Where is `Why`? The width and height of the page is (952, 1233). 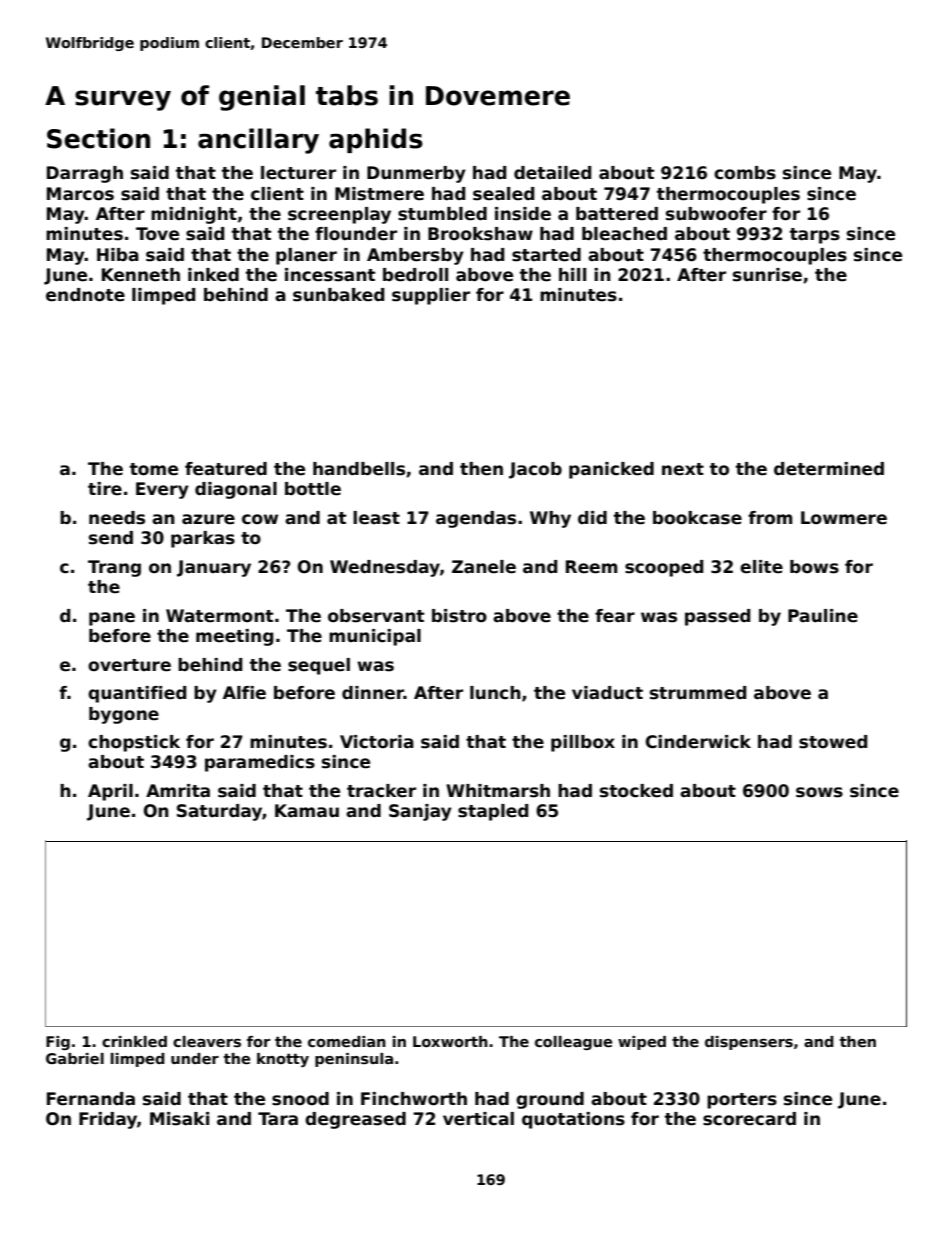
Why is located at coordinates (550, 519).
